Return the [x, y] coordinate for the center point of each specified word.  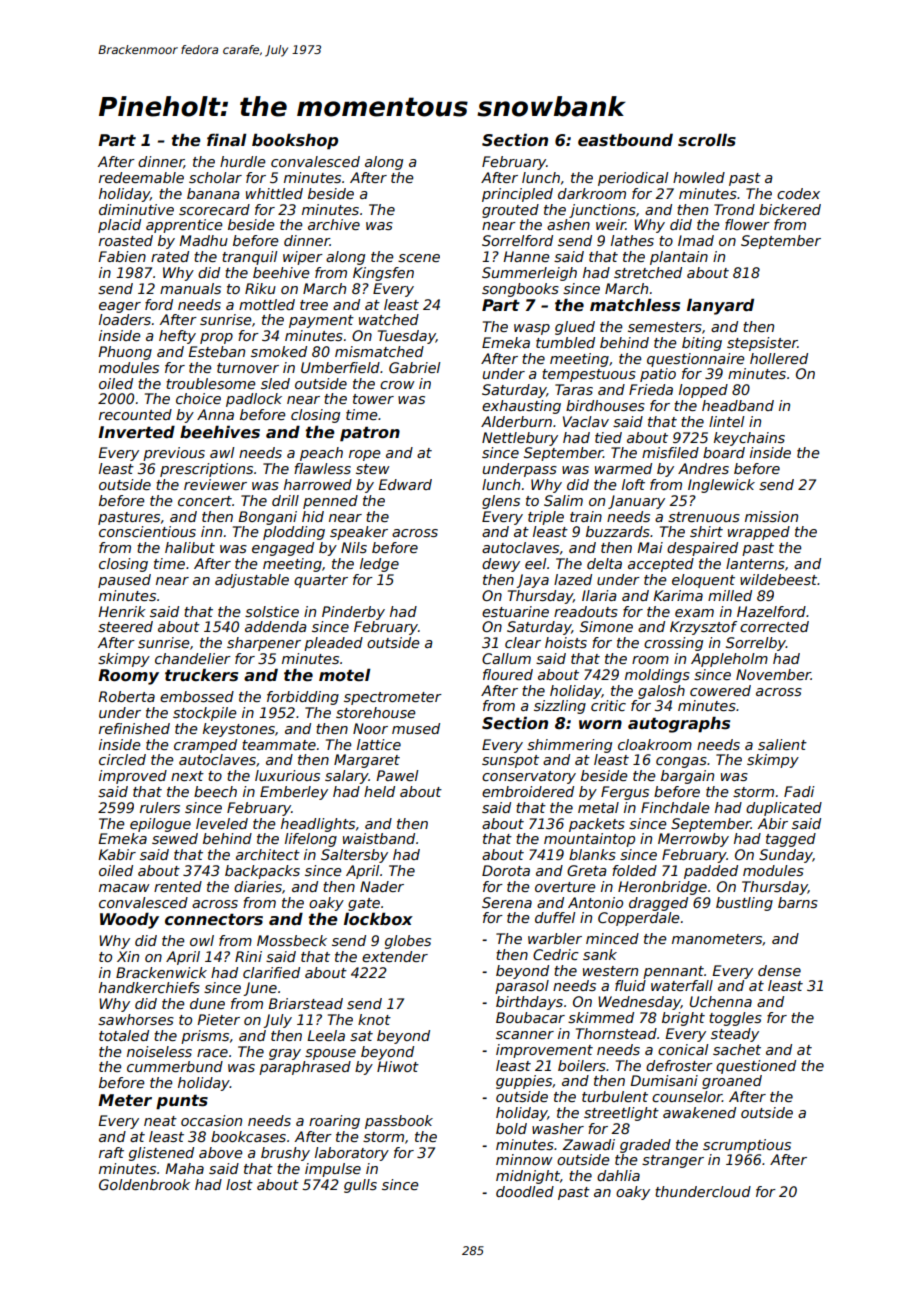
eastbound [625, 140]
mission [771, 516]
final [227, 139]
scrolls [707, 140]
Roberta [126, 696]
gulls [360, 1186]
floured [508, 674]
